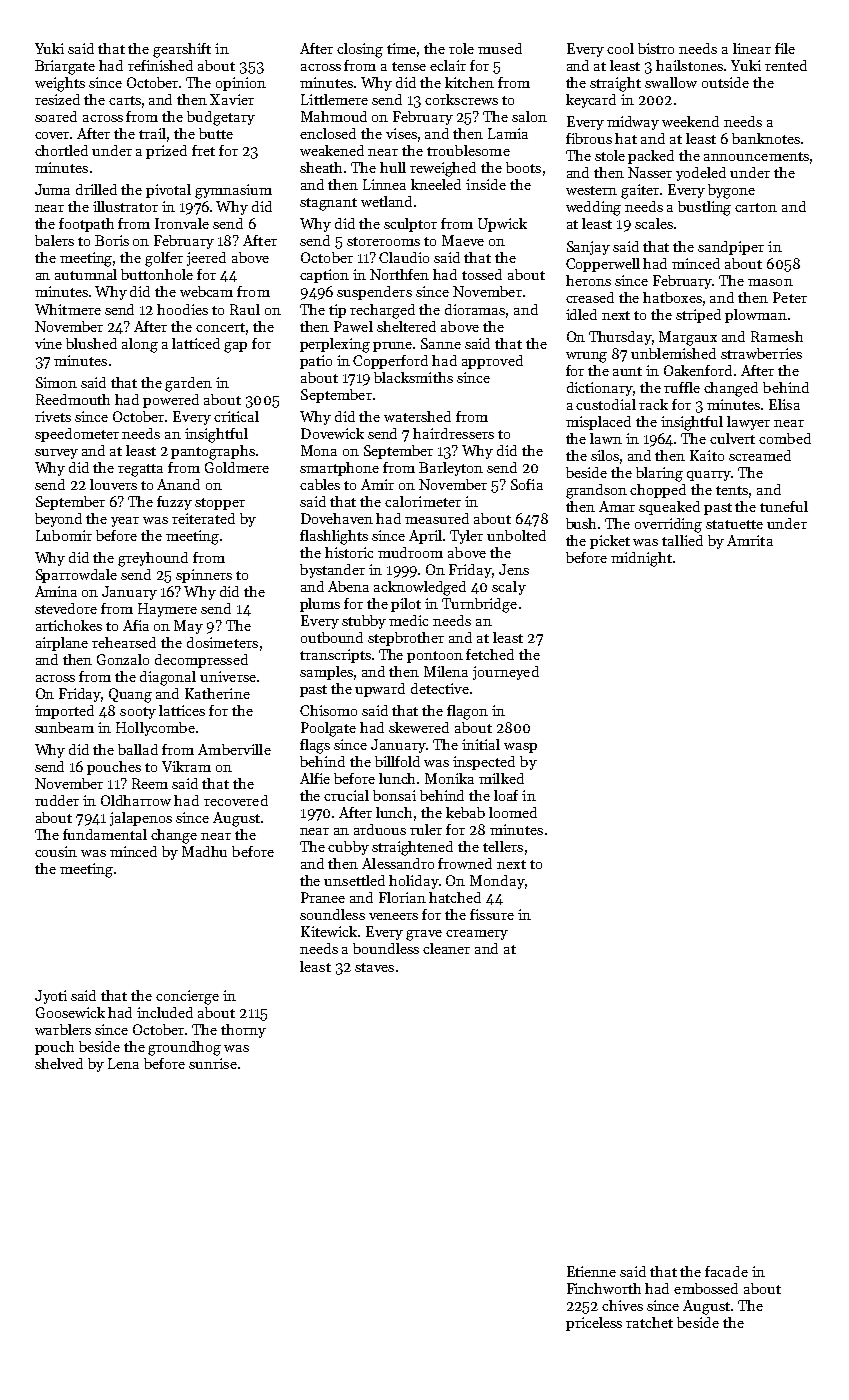 This document has width=849, height=1400. Describe the element at coordinates (463, 240) in the document. I see `Maeve` at that location.
